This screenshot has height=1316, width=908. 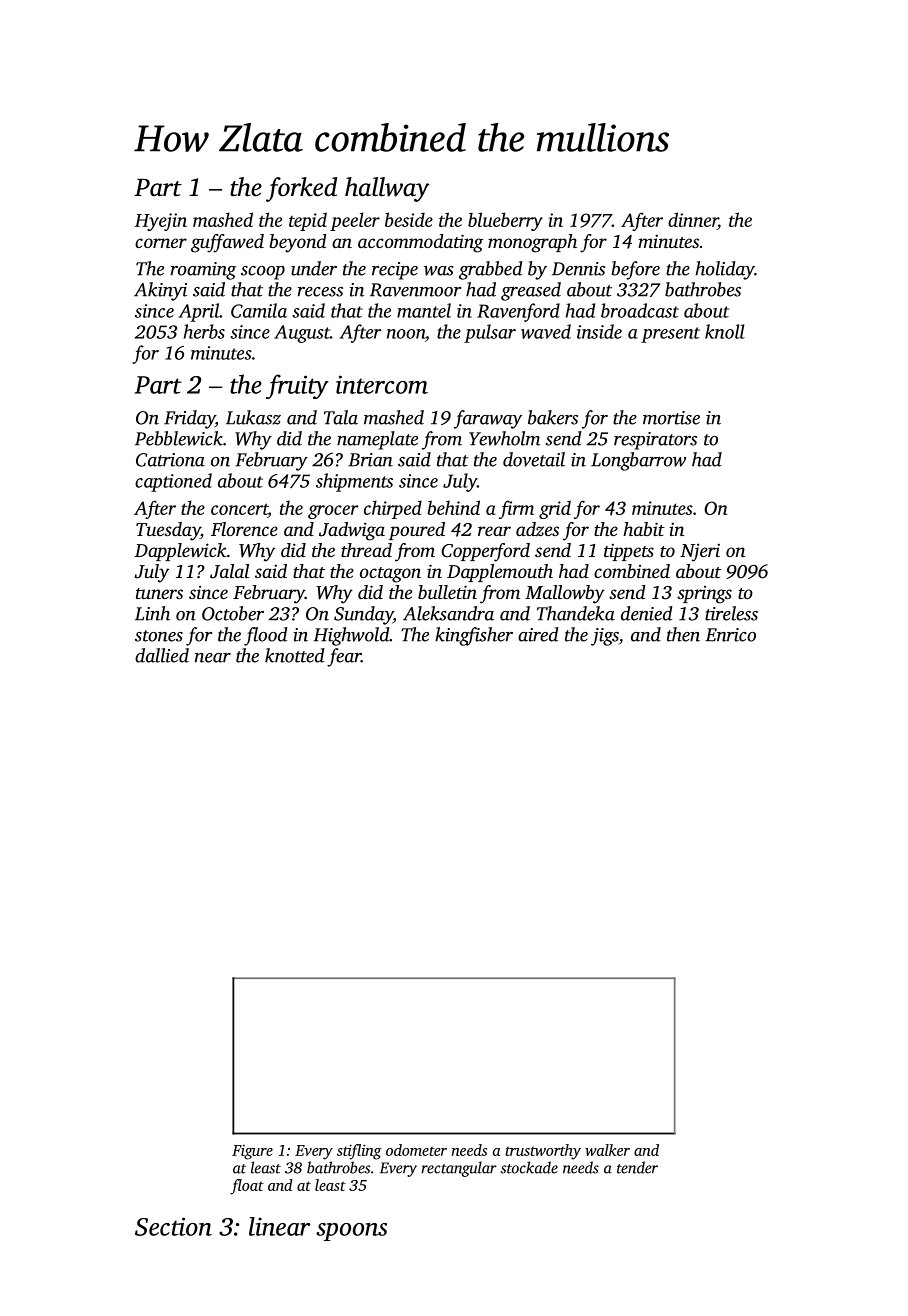 What do you see at coordinates (161, 222) in the screenshot?
I see `Hyejin` at bounding box center [161, 222].
